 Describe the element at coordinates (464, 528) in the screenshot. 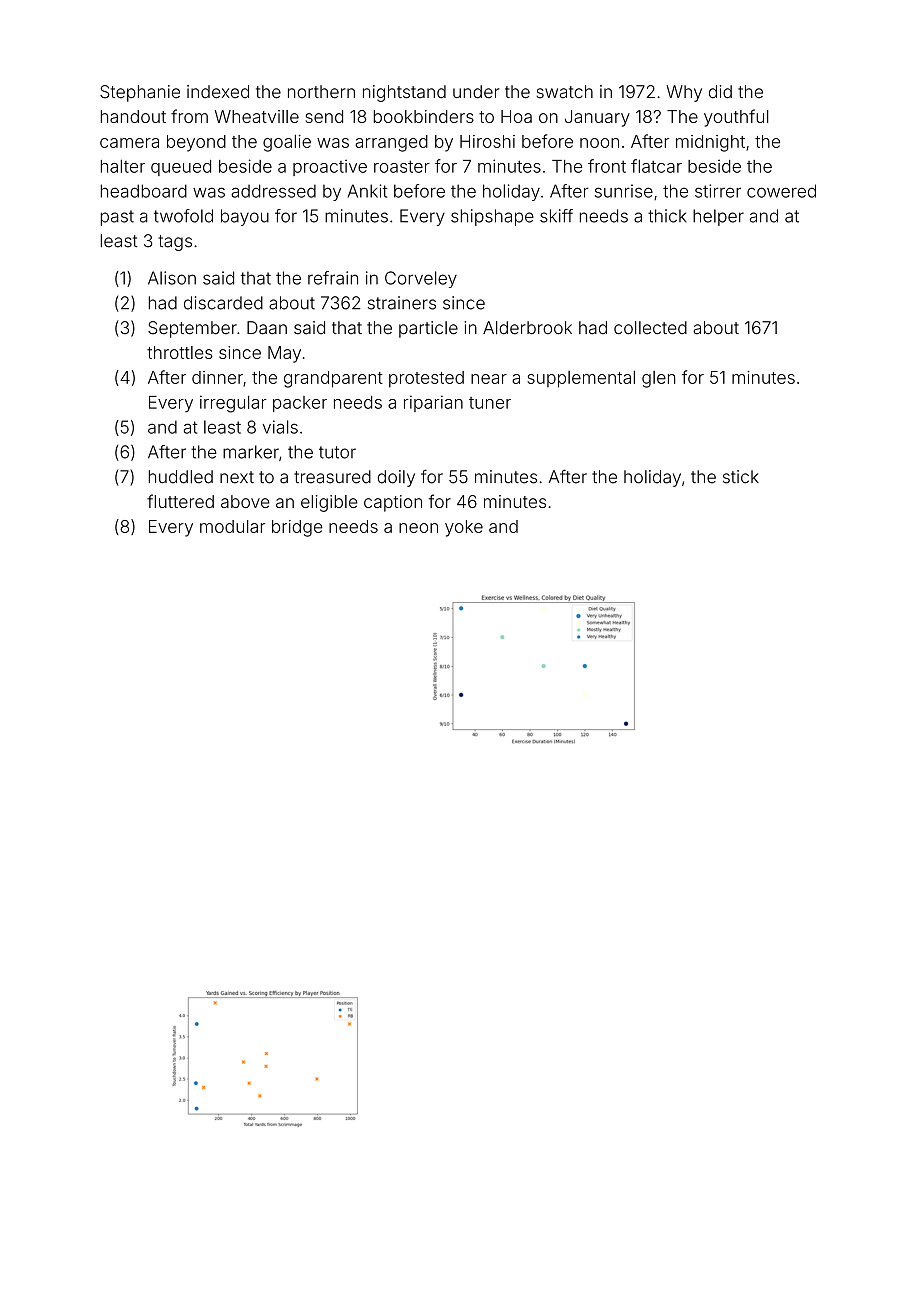

I see `yoke` at that location.
